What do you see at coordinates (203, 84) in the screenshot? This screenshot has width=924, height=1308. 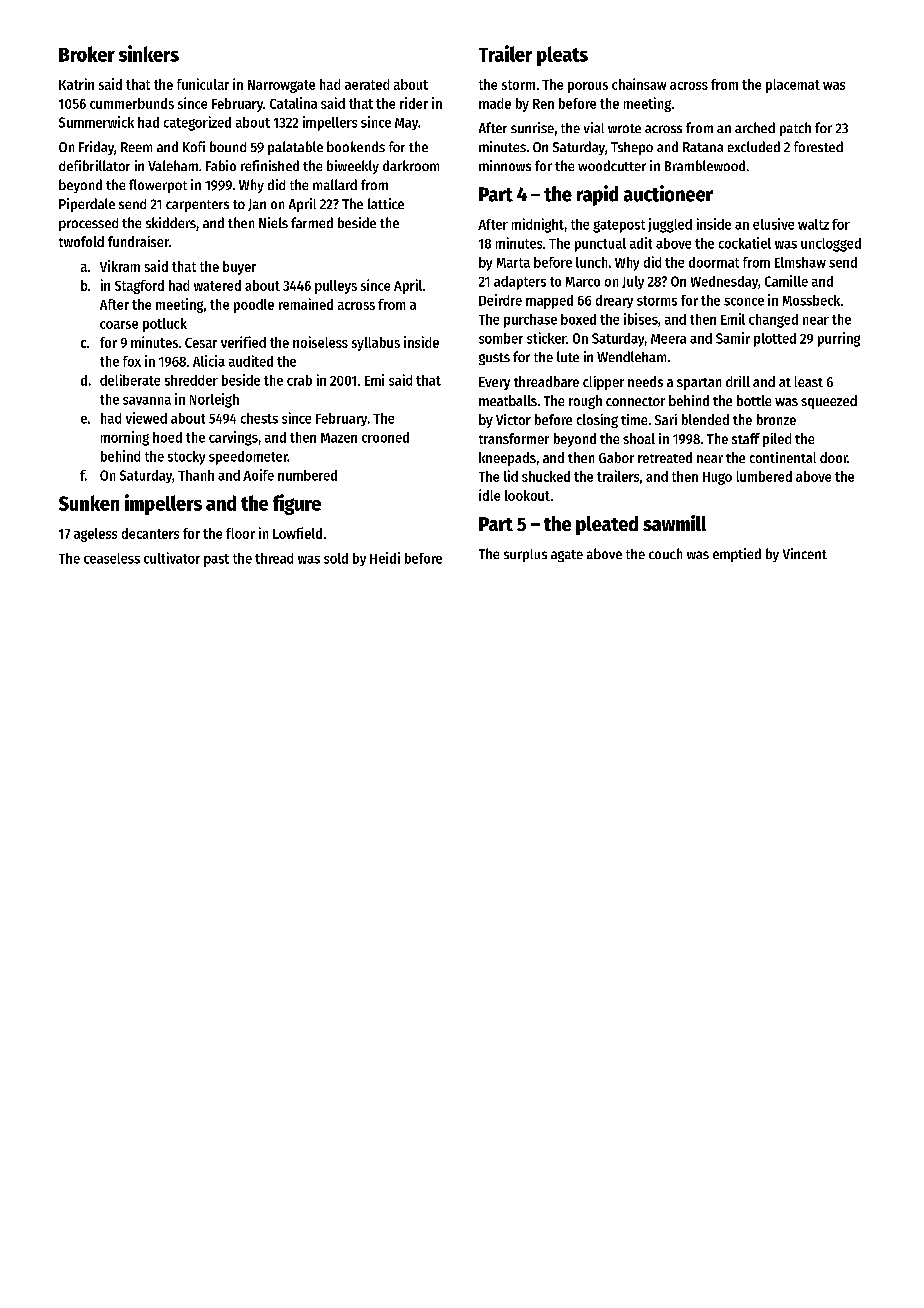 I see `funicular` at bounding box center [203, 84].
